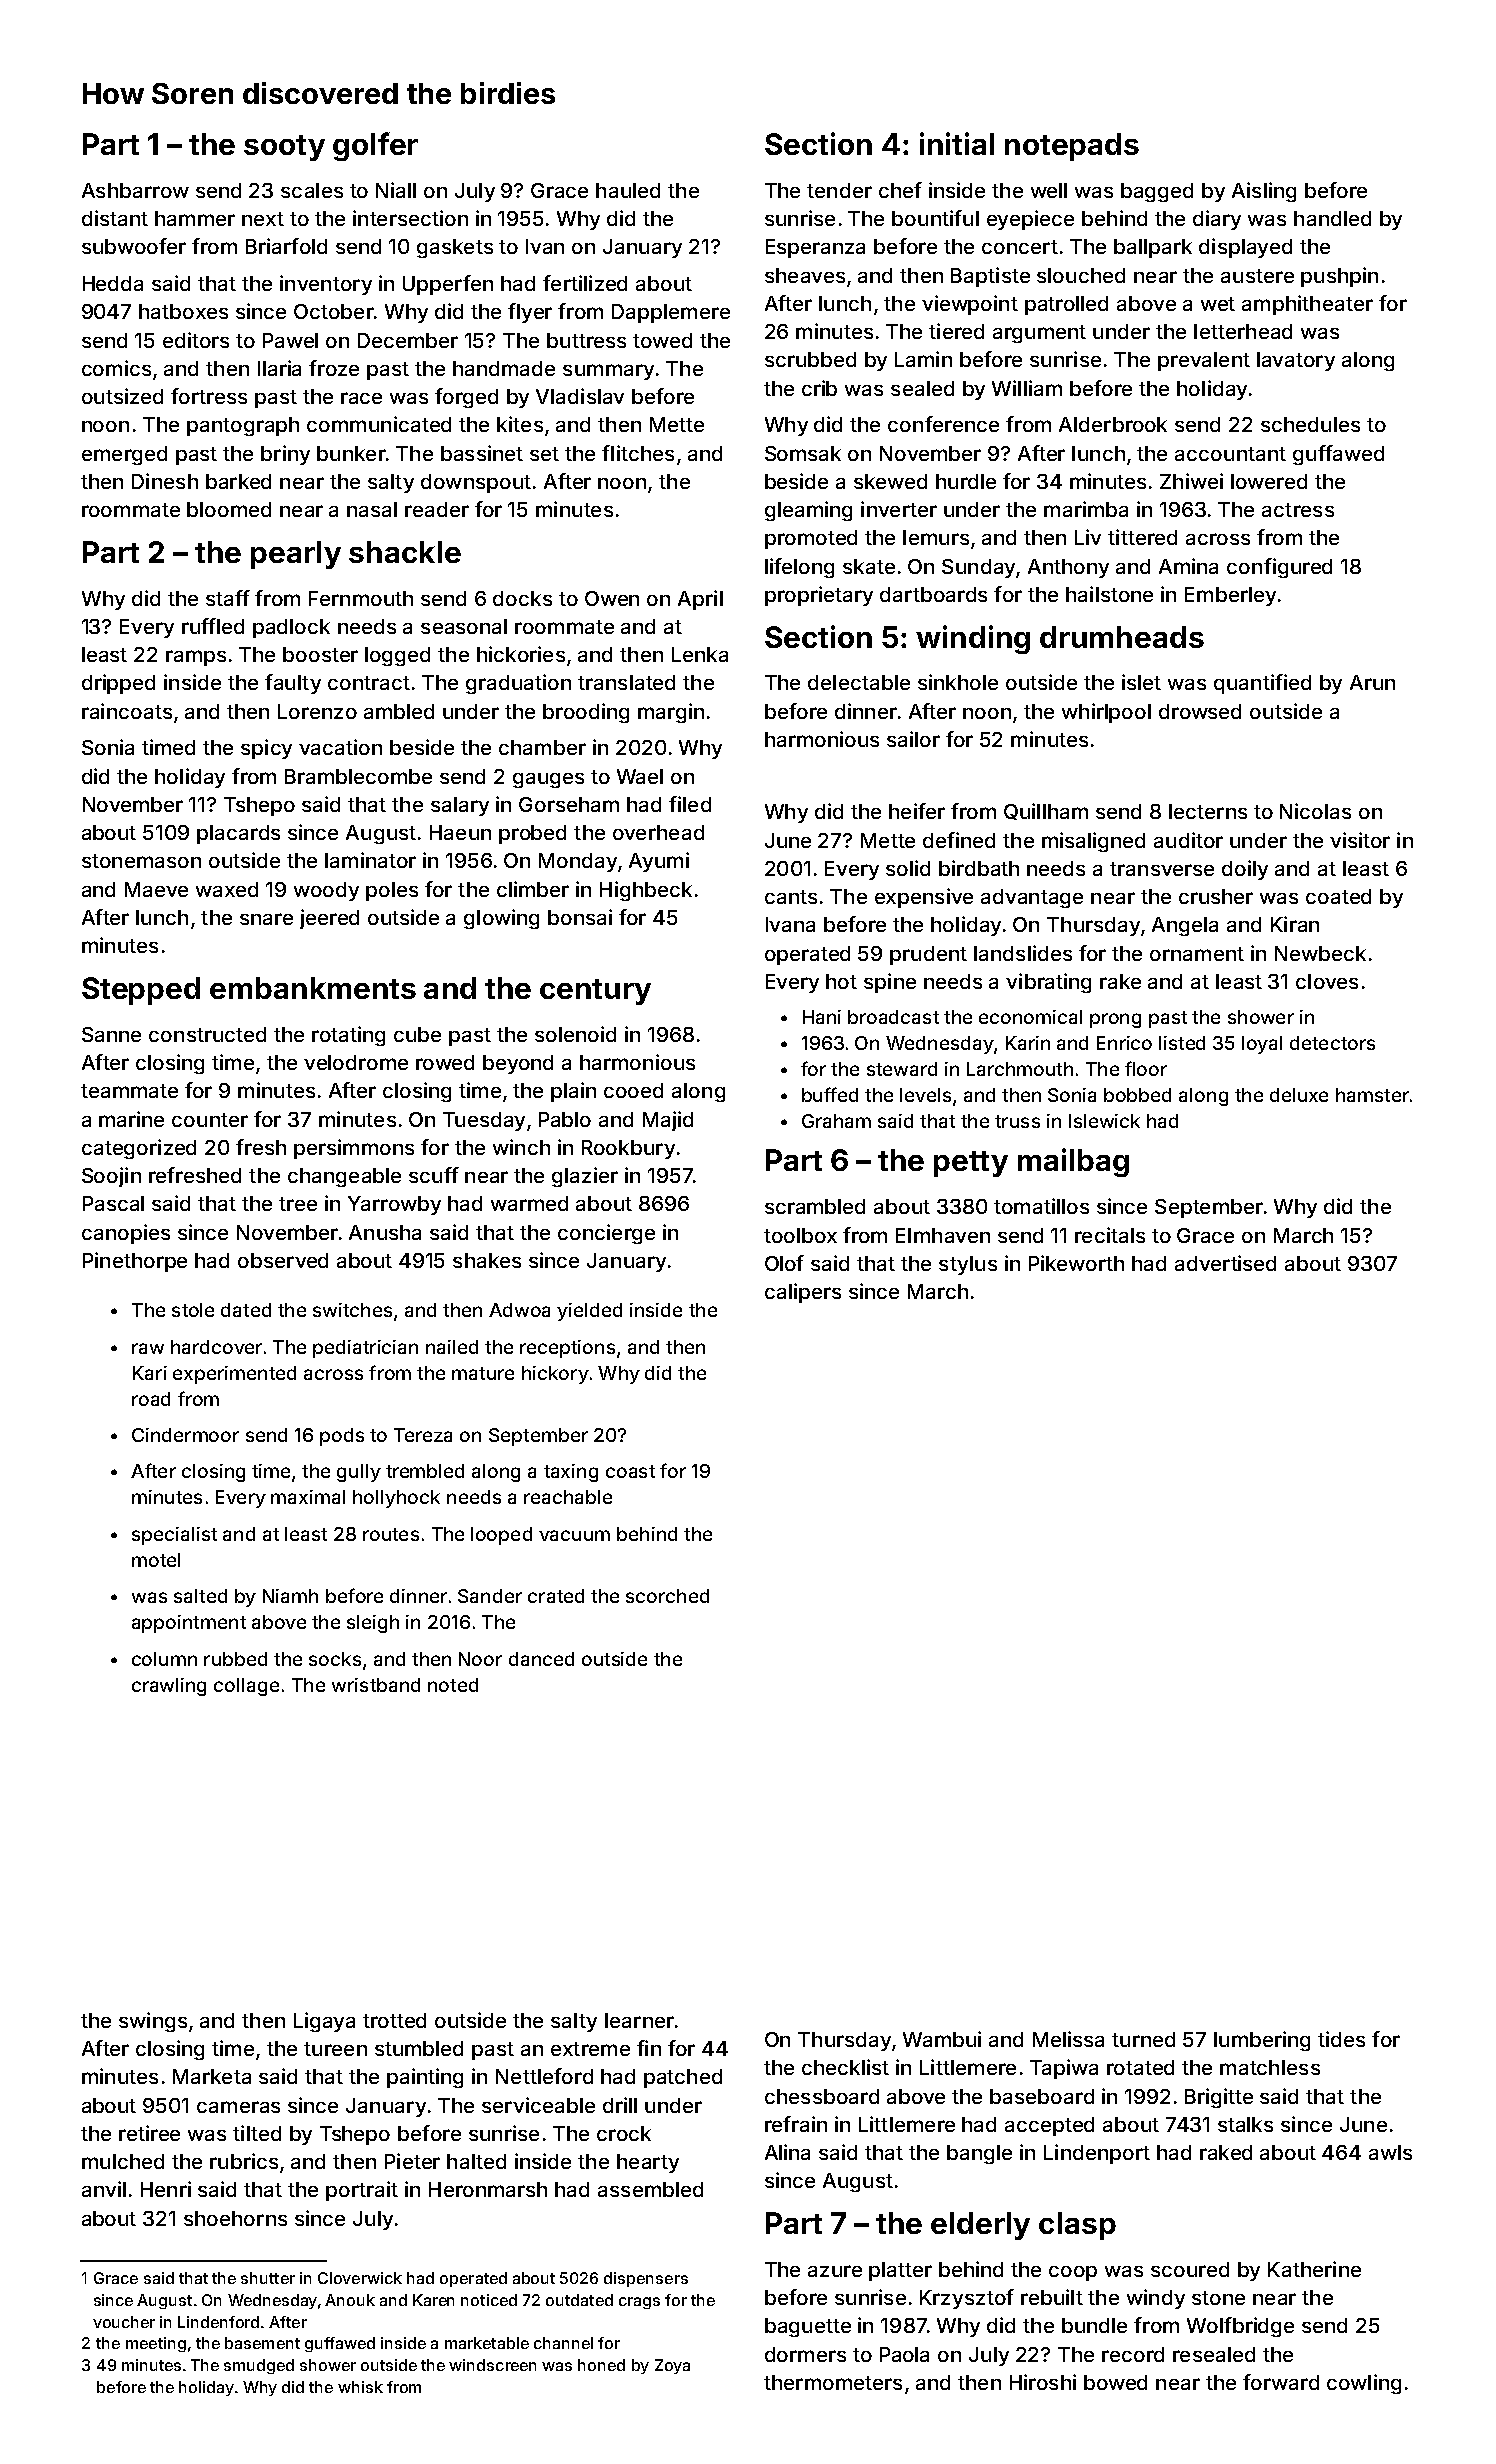 This screenshot has width=1496, height=2464. What do you see at coordinates (324, 2022) in the screenshot?
I see `Ligaya` at bounding box center [324, 2022].
